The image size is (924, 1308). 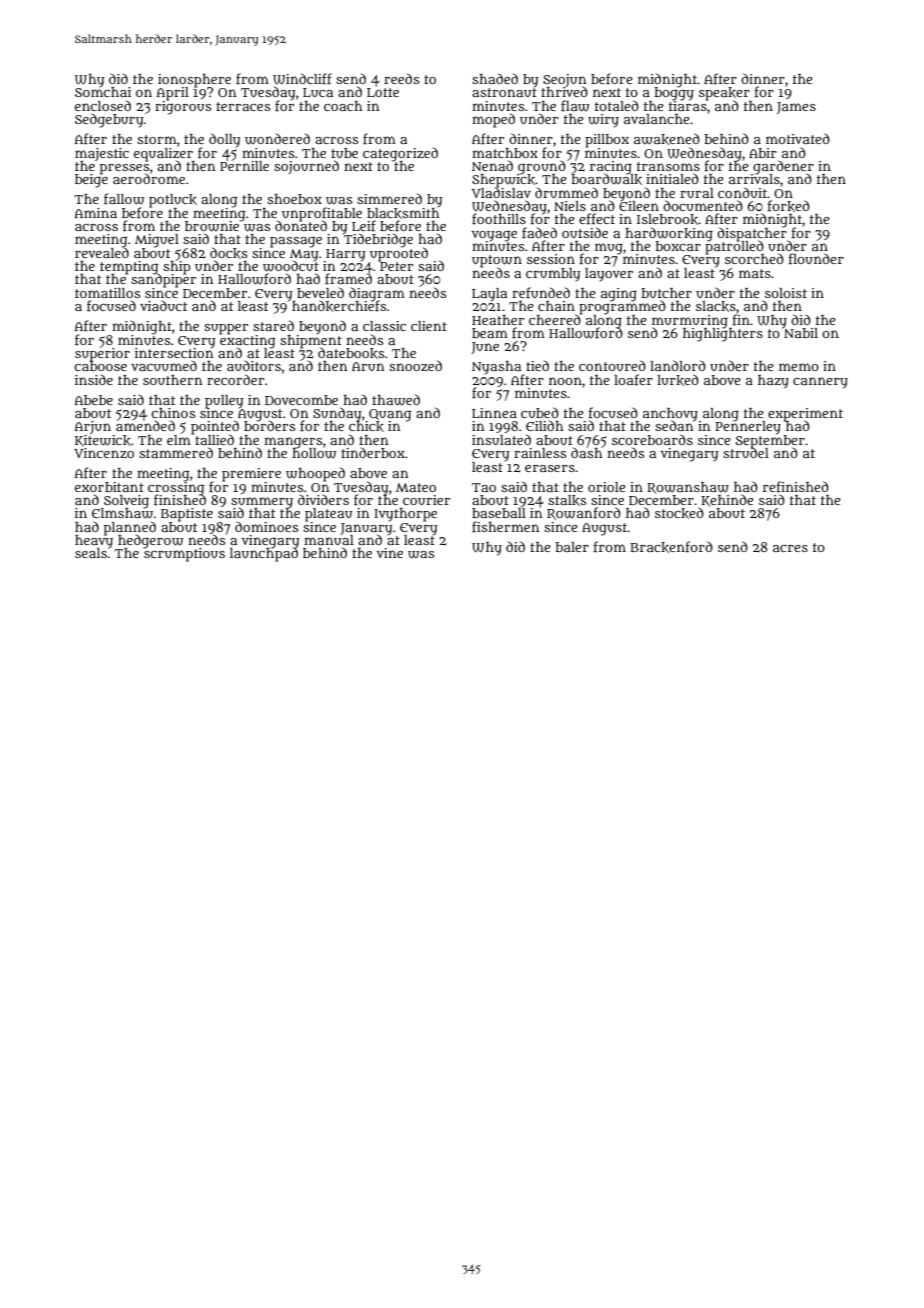 What do you see at coordinates (723, 335) in the screenshot?
I see `highlighters` at bounding box center [723, 335].
